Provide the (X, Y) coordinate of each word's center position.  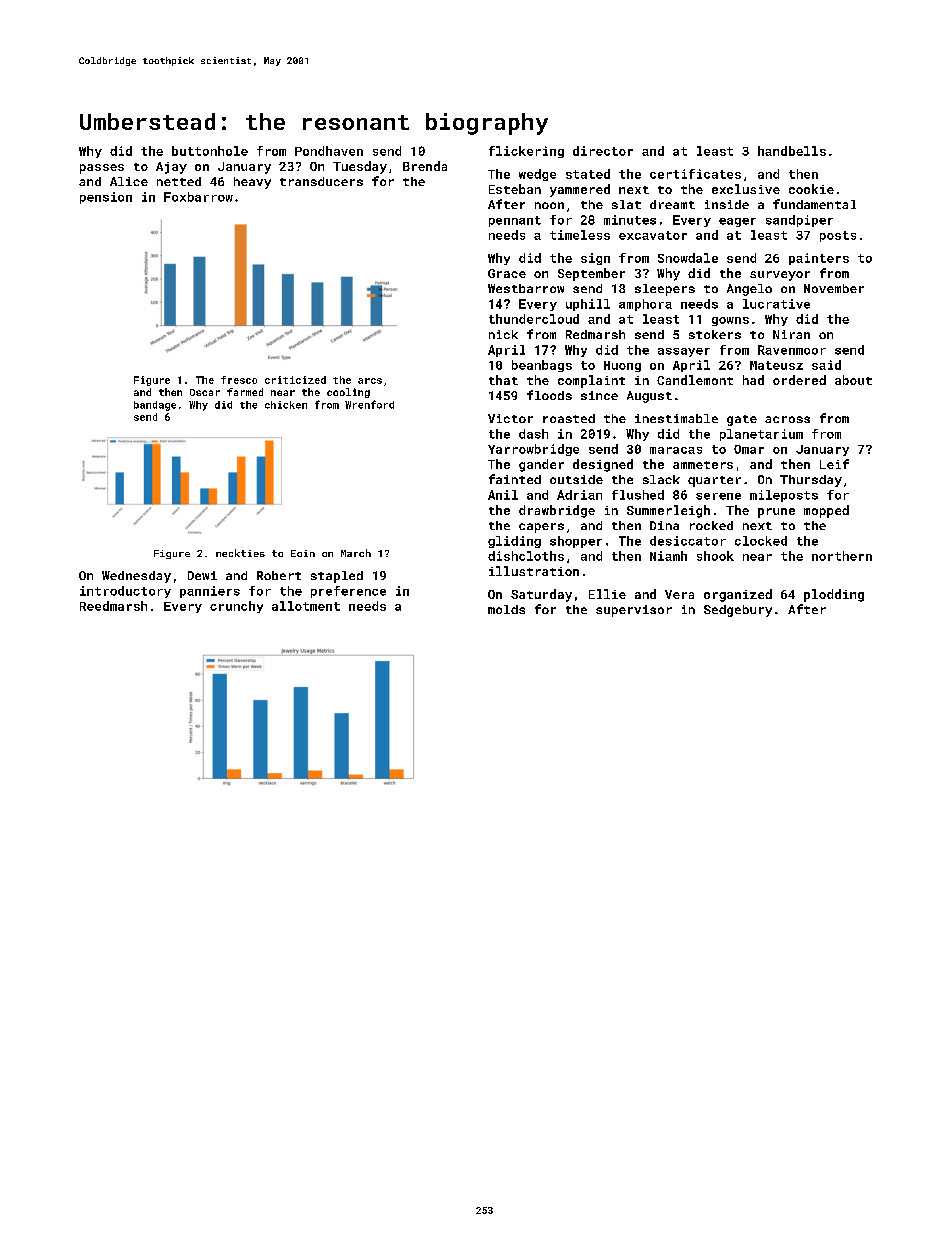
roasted (569, 418)
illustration (534, 571)
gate (742, 420)
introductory (125, 592)
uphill (588, 305)
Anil (503, 495)
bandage (155, 406)
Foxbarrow (198, 197)
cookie (811, 189)
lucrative (776, 304)
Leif (834, 464)
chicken (286, 405)
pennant (515, 221)
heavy (252, 183)
